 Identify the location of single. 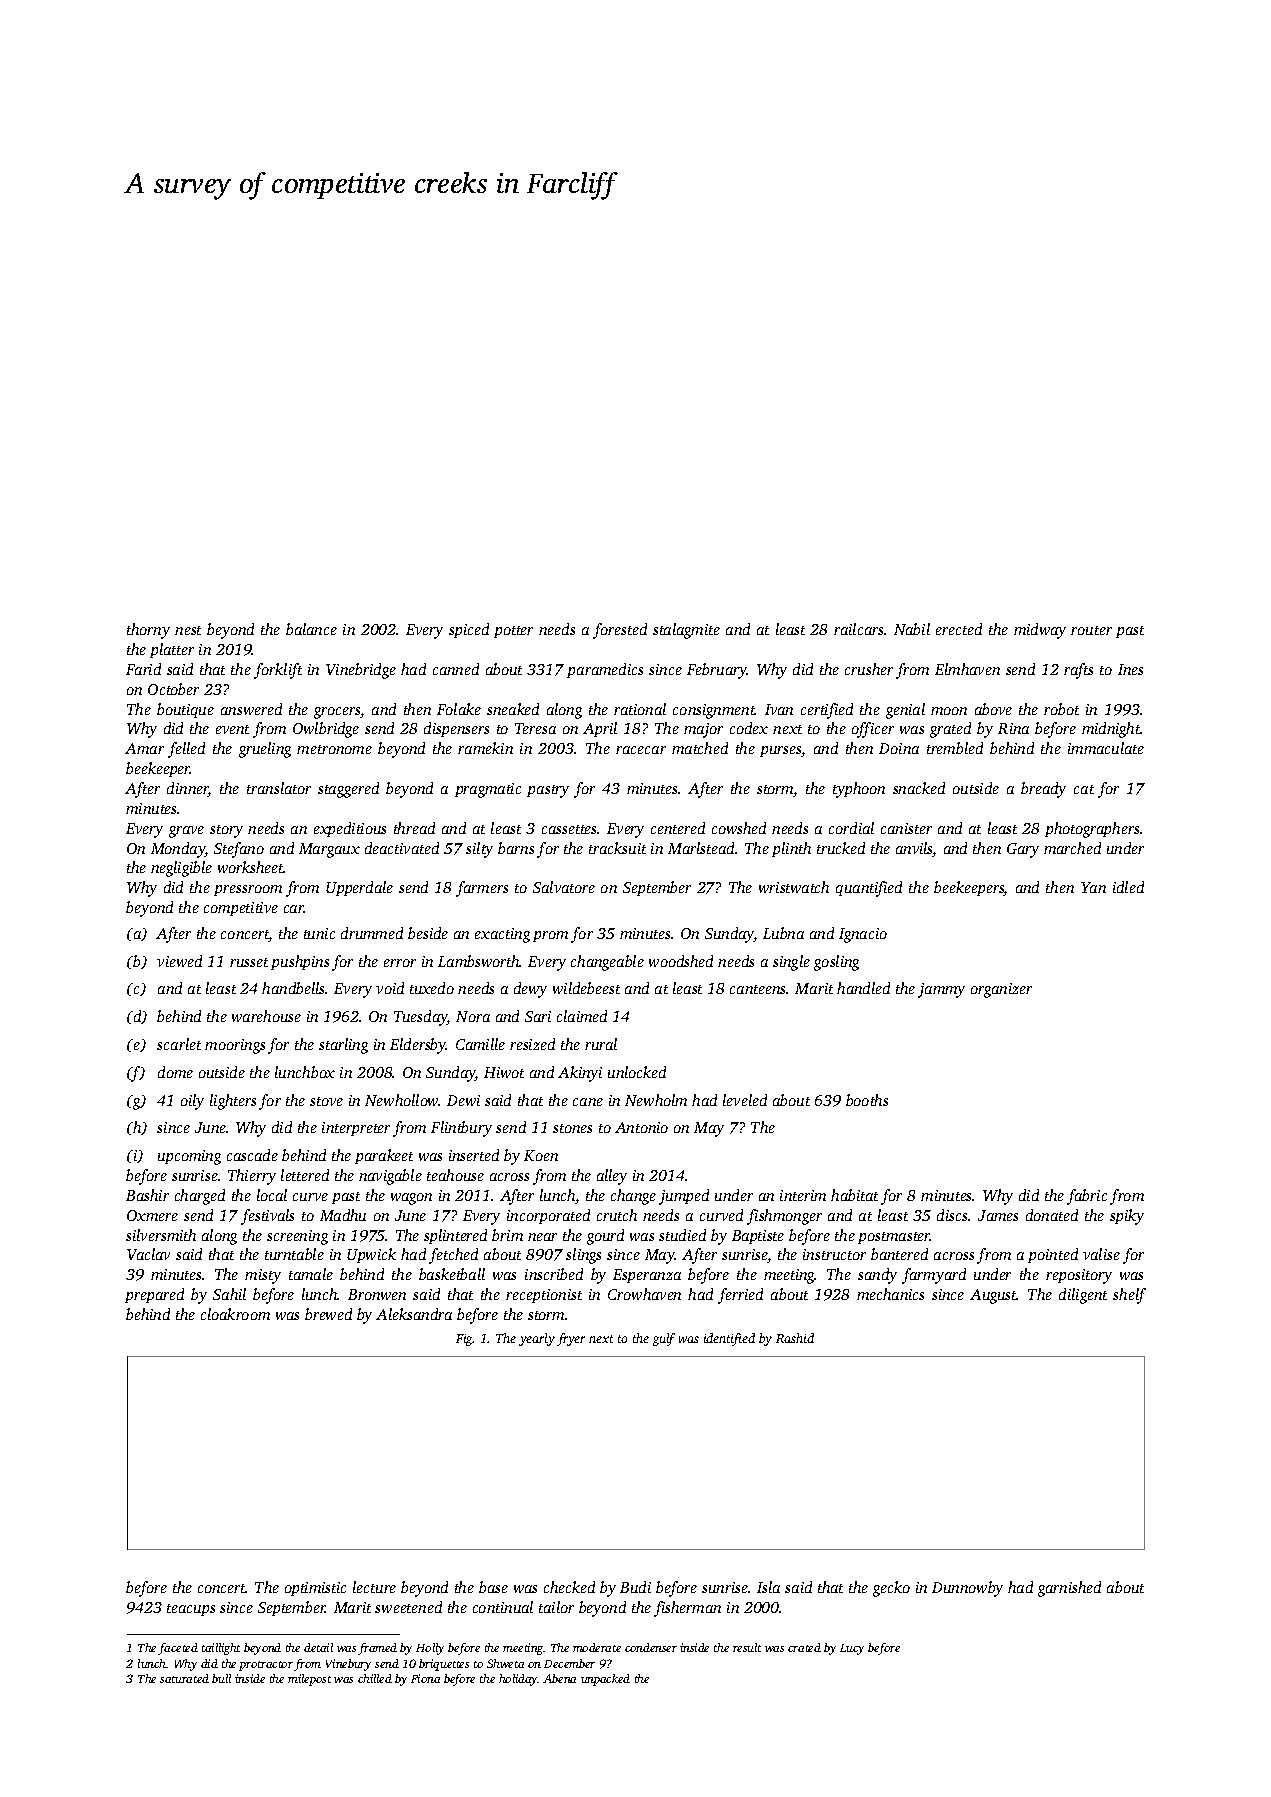
(791, 963).
